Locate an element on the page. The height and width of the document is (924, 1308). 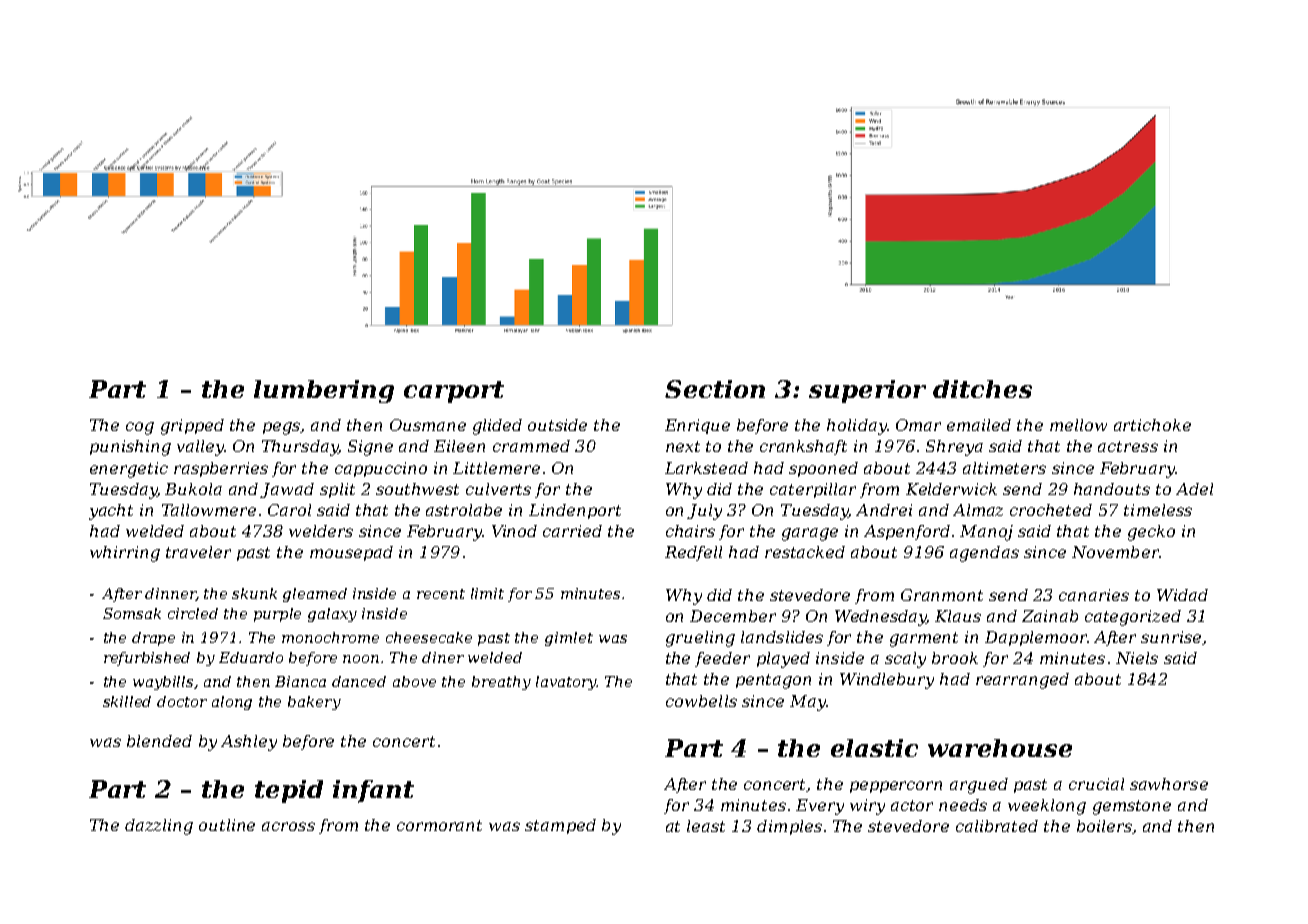
waybills is located at coordinates (164, 683).
